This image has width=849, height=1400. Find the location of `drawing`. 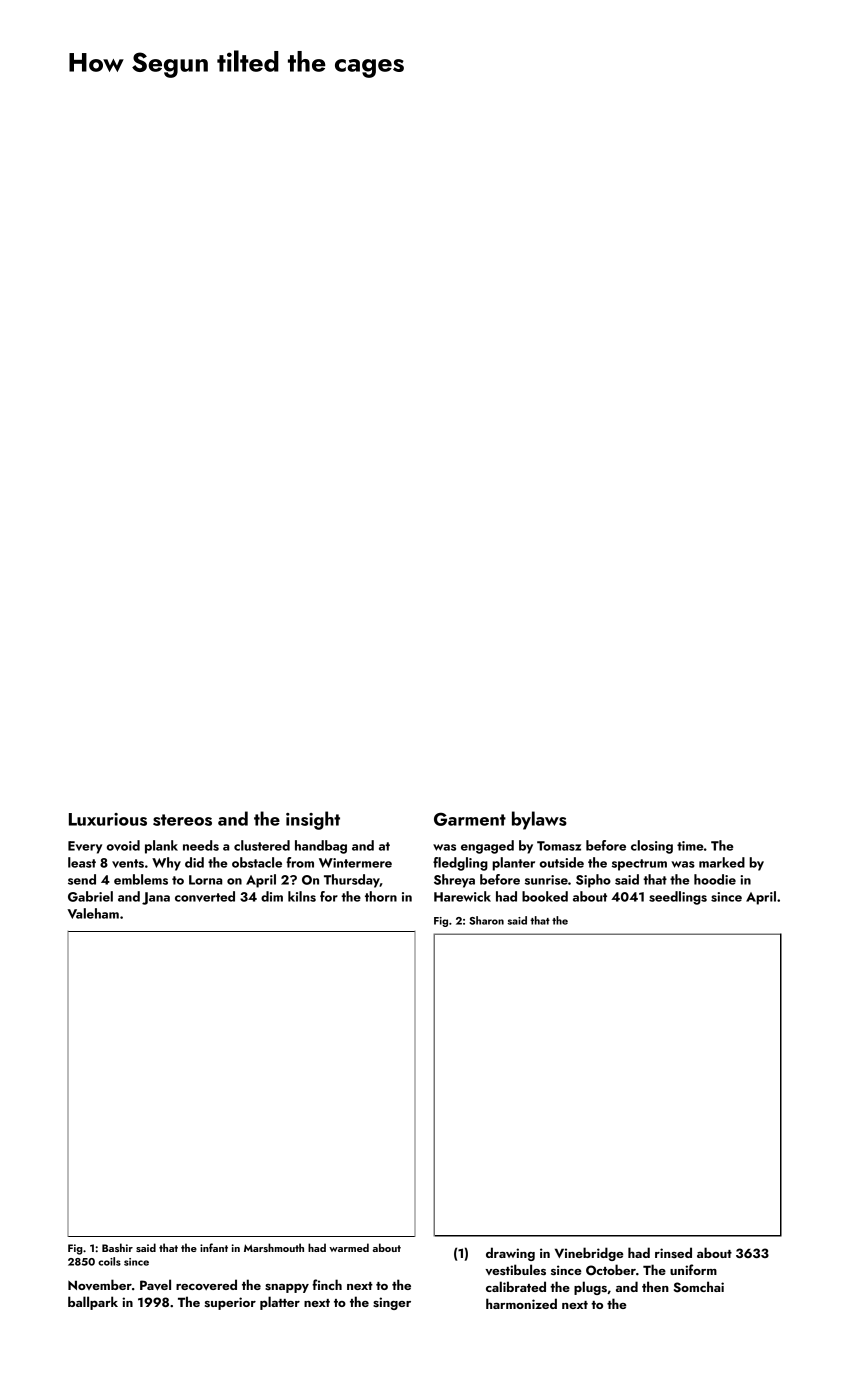

drawing is located at coordinates (510, 1254).
